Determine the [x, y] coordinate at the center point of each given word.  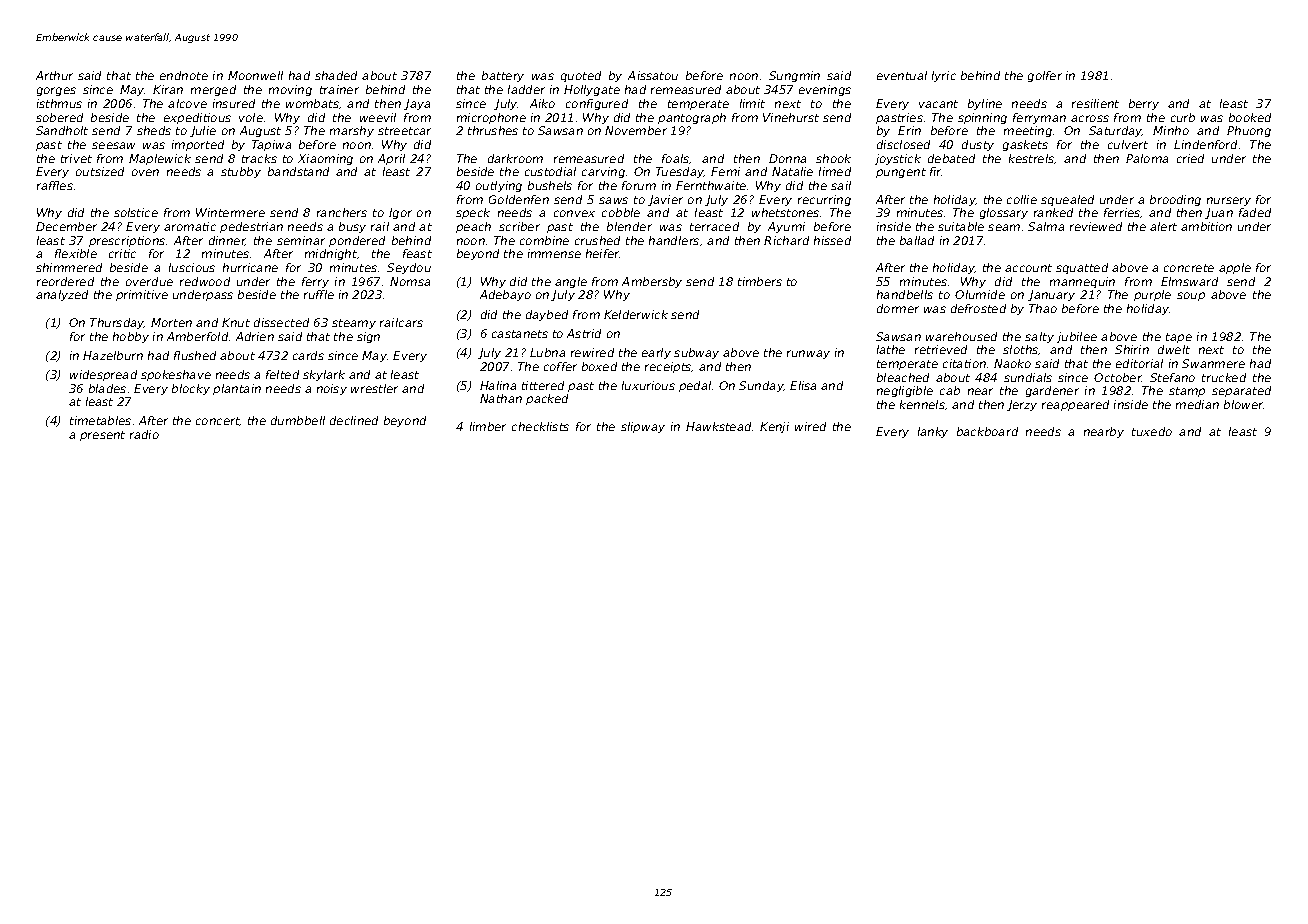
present [102, 436]
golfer [1045, 76]
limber [488, 426]
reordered [65, 281]
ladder [526, 89]
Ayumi [786, 227]
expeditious [197, 118]
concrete [1189, 268]
